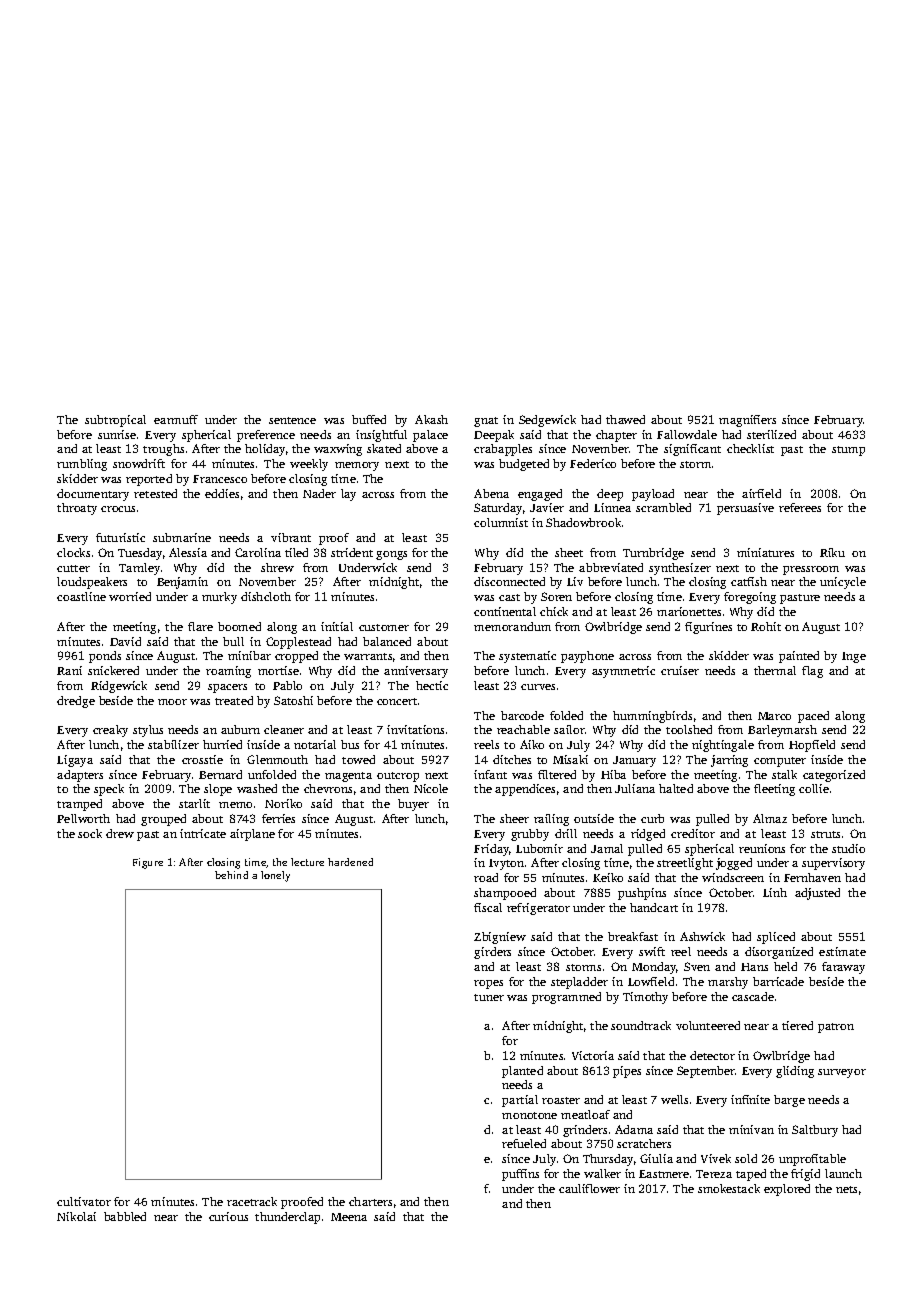 The width and height of the document is (924, 1308). Describe the element at coordinates (569, 552) in the document. I see `sheet` at that location.
